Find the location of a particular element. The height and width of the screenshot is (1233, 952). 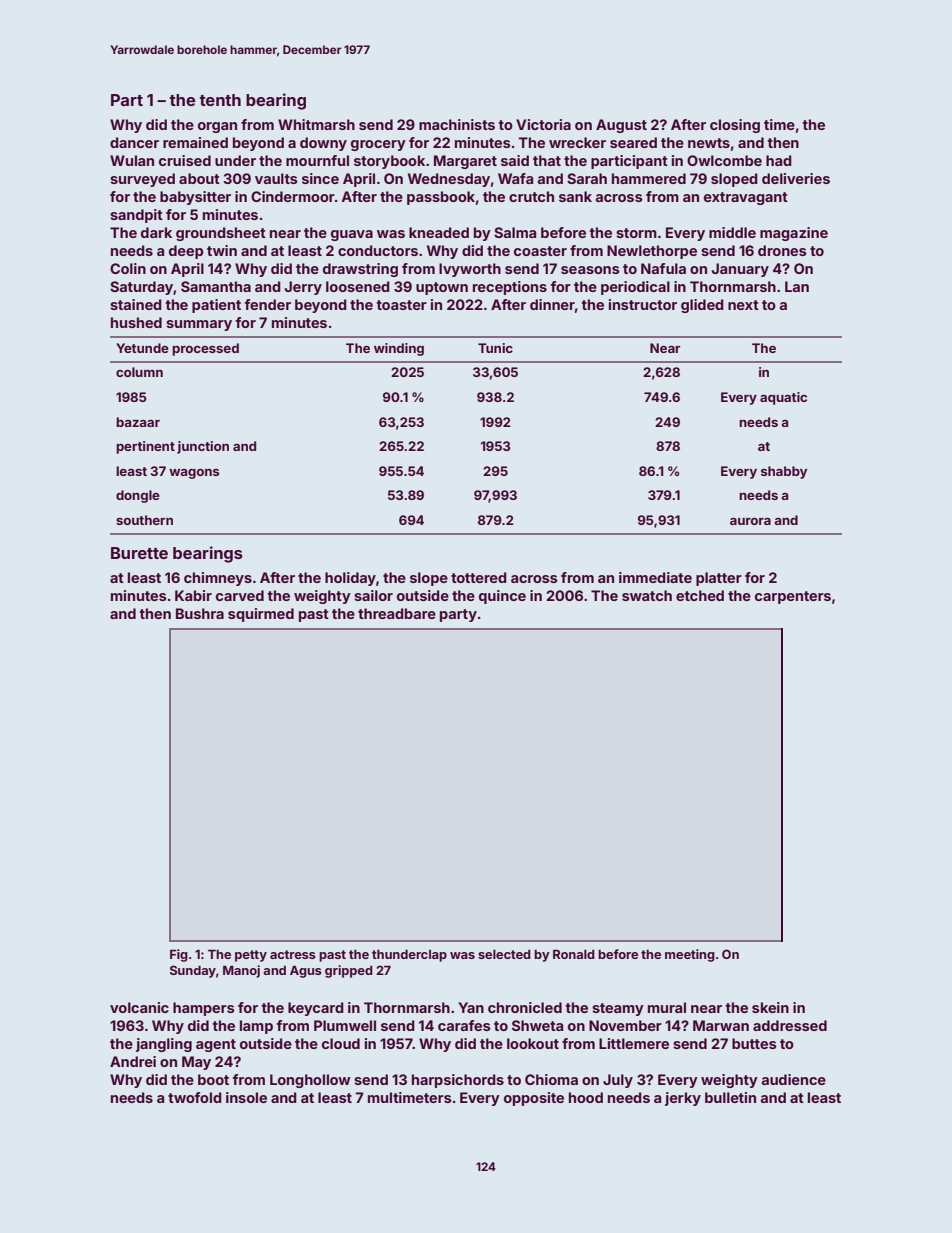

threadbare is located at coordinates (397, 613).
